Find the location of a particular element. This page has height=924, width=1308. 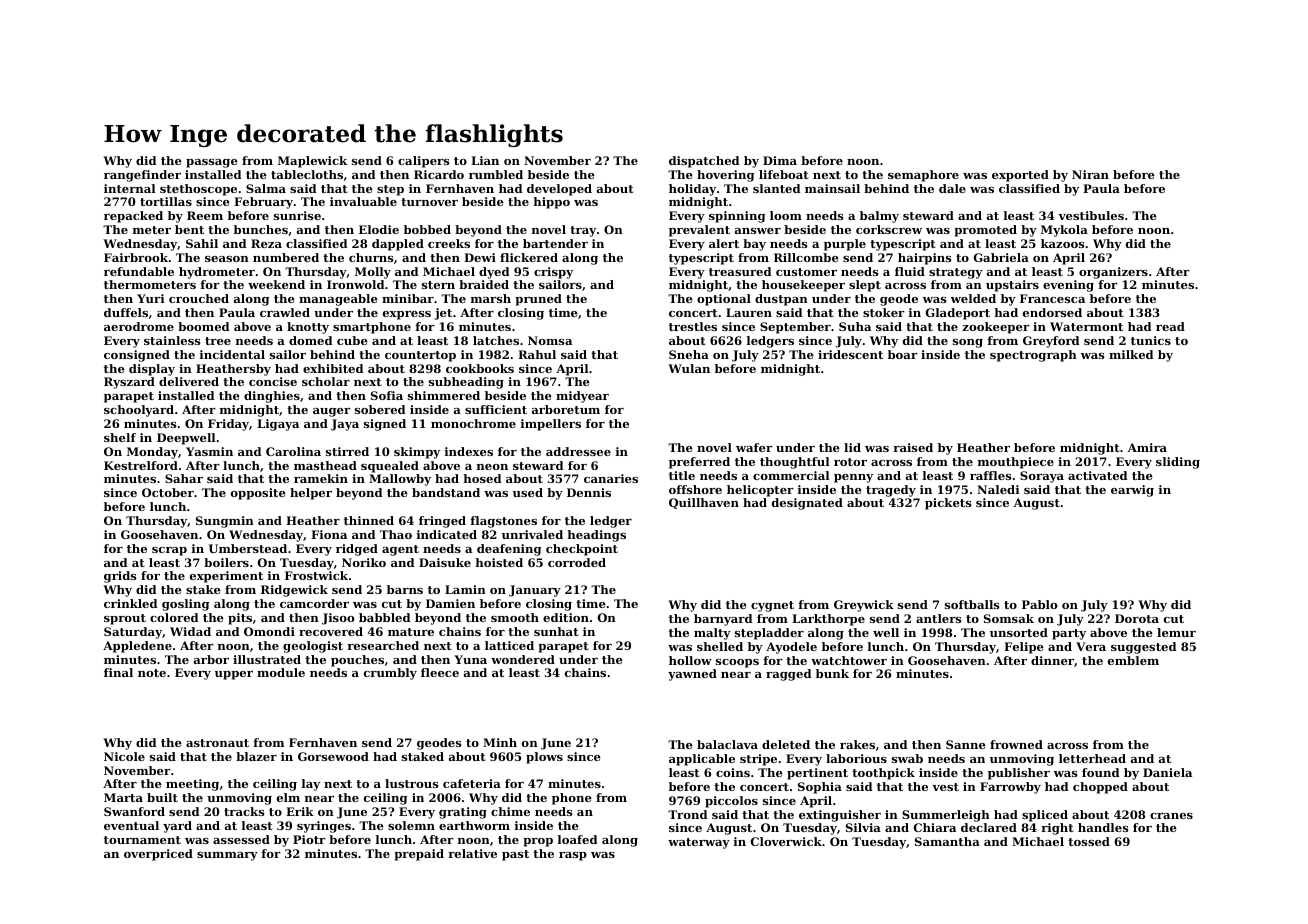

Dima is located at coordinates (780, 160).
